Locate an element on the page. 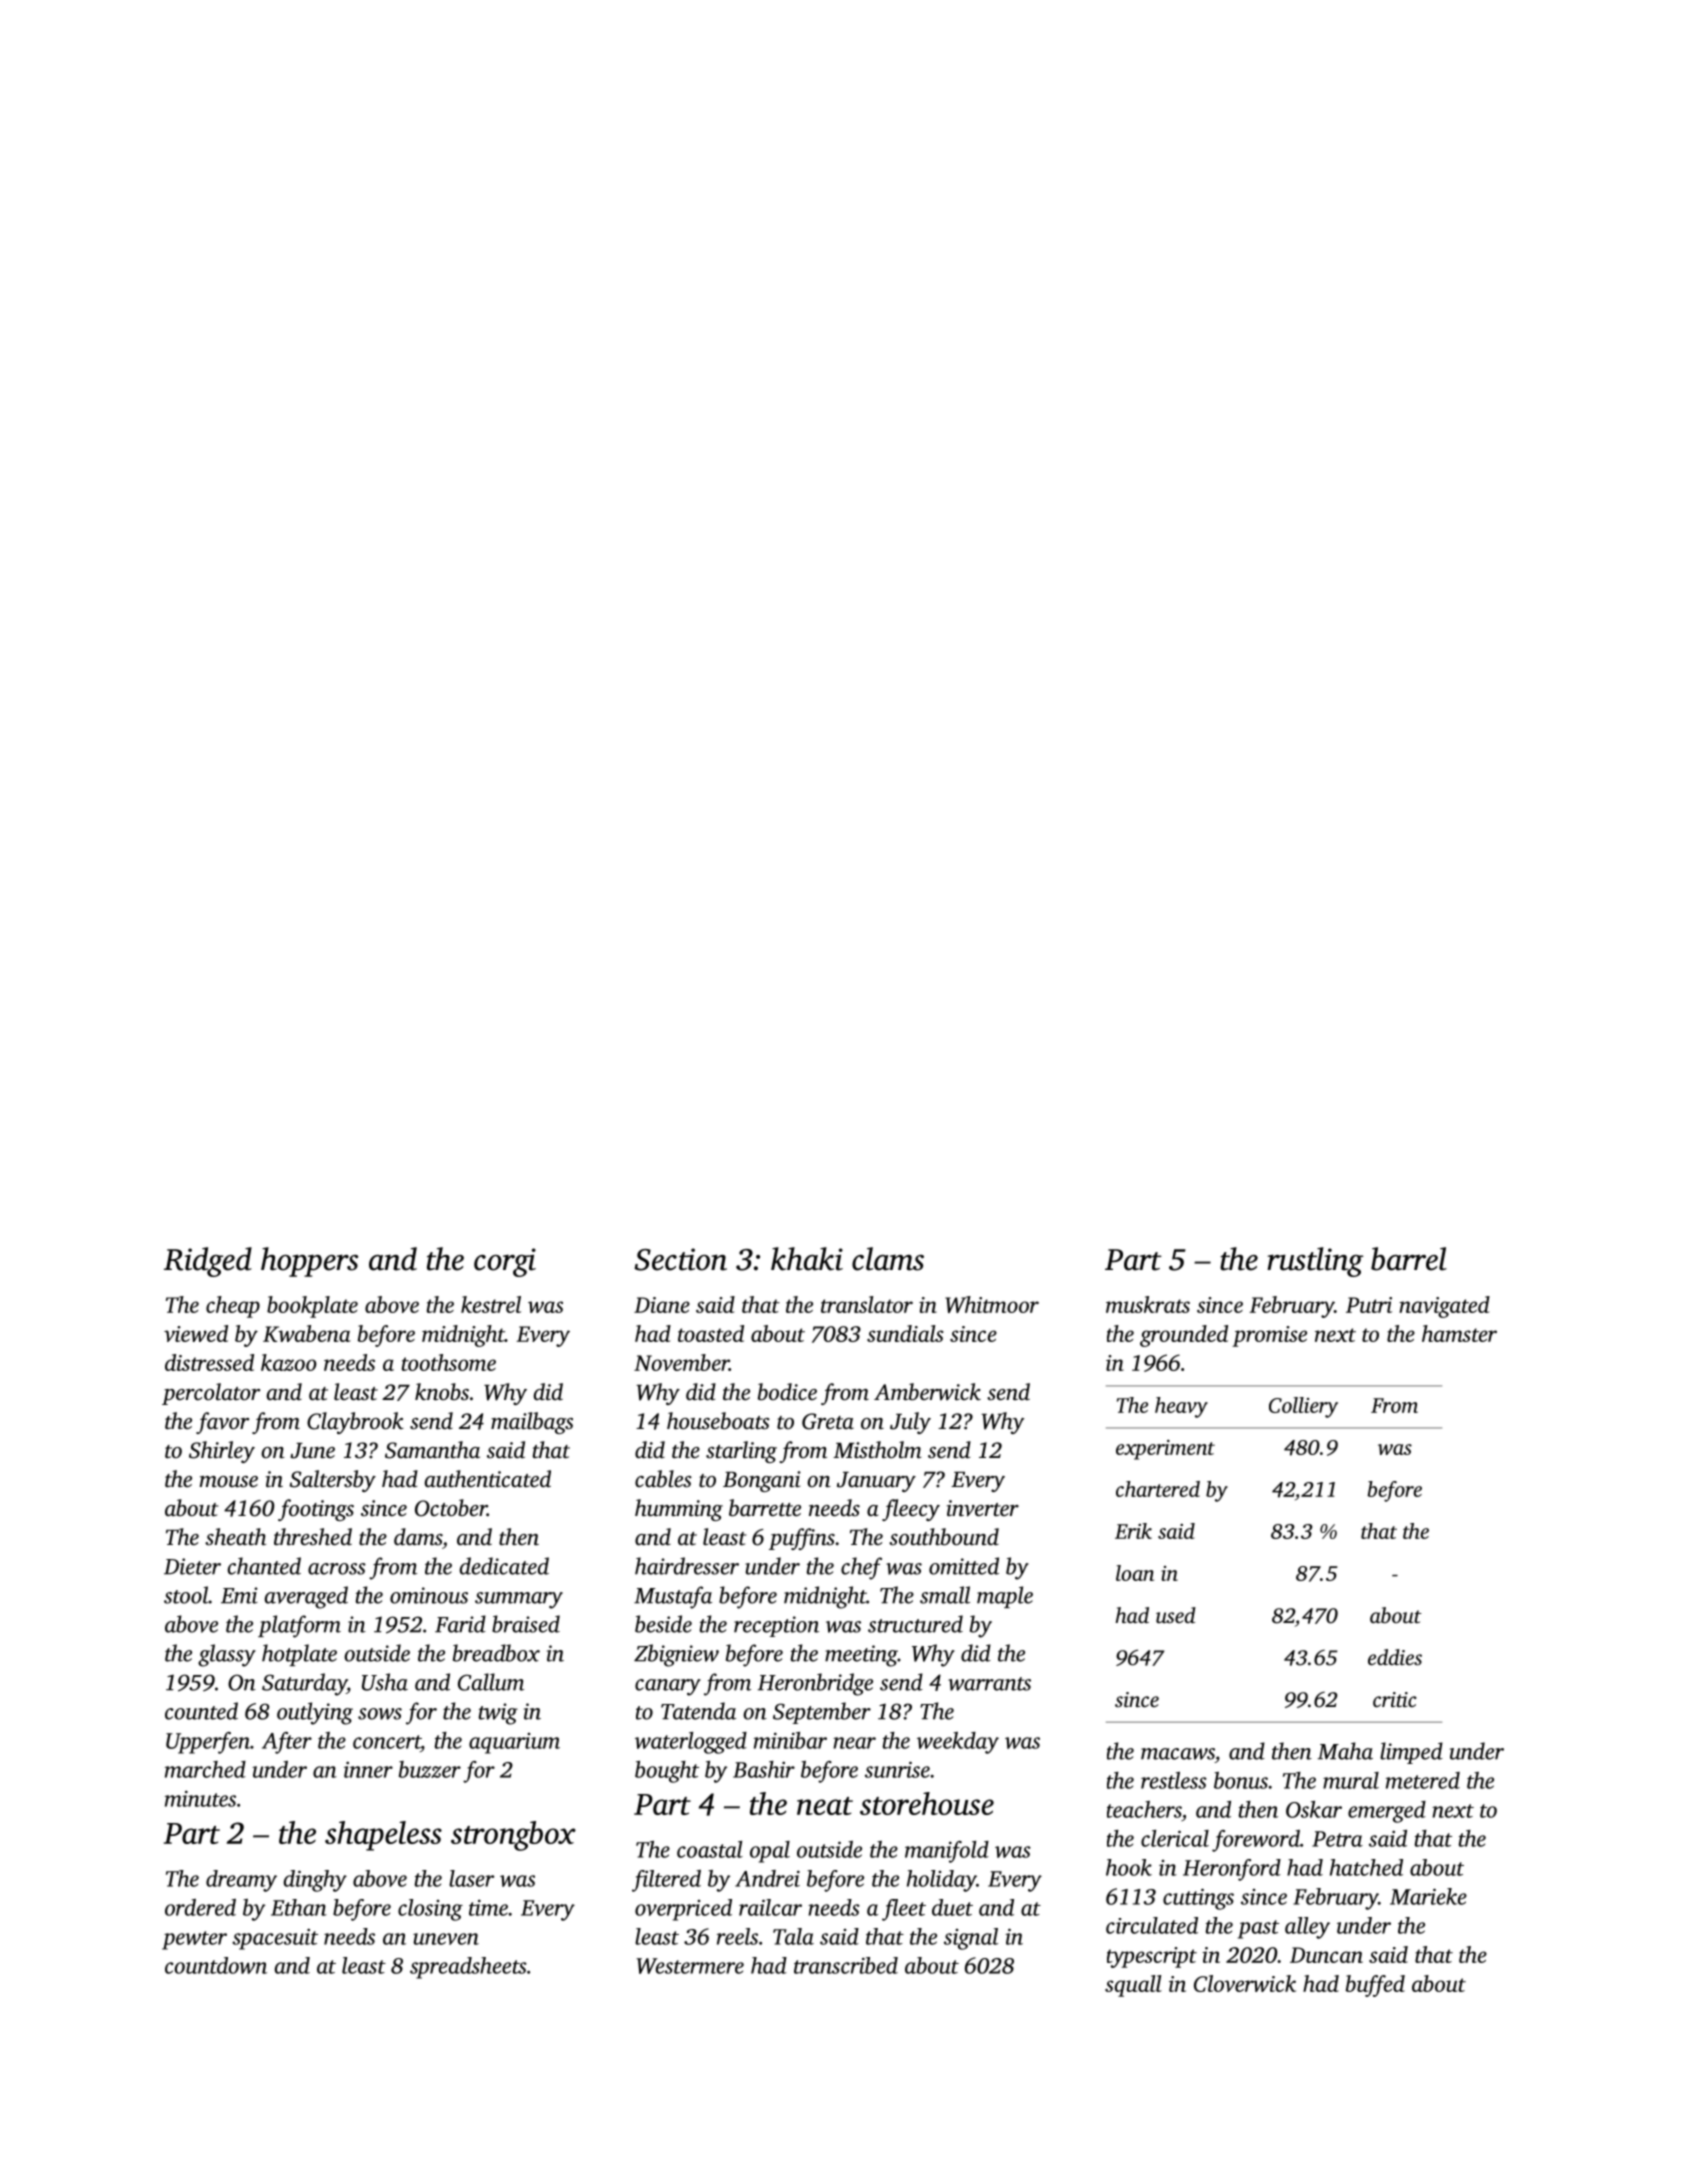 This document has width=1683, height=2178. heavy is located at coordinates (1181, 1407).
